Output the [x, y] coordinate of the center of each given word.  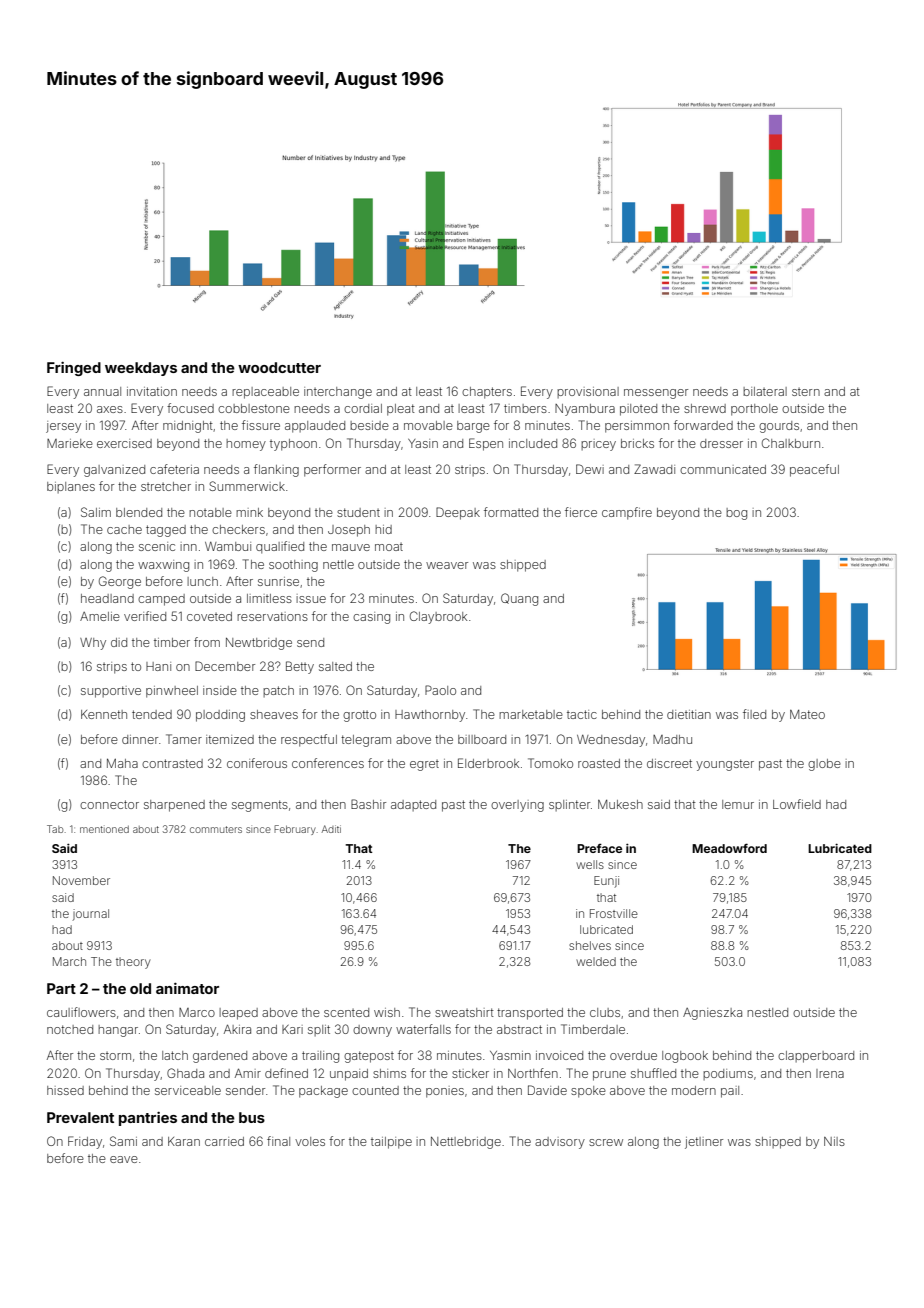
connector [109, 804]
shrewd [705, 408]
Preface [599, 848]
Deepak [458, 513]
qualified [280, 547]
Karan [184, 1141]
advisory [560, 1143]
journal [90, 915]
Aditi [331, 829]
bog [736, 514]
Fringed [74, 369]
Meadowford [729, 848]
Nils [834, 1141]
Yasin [423, 443]
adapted [413, 805]
